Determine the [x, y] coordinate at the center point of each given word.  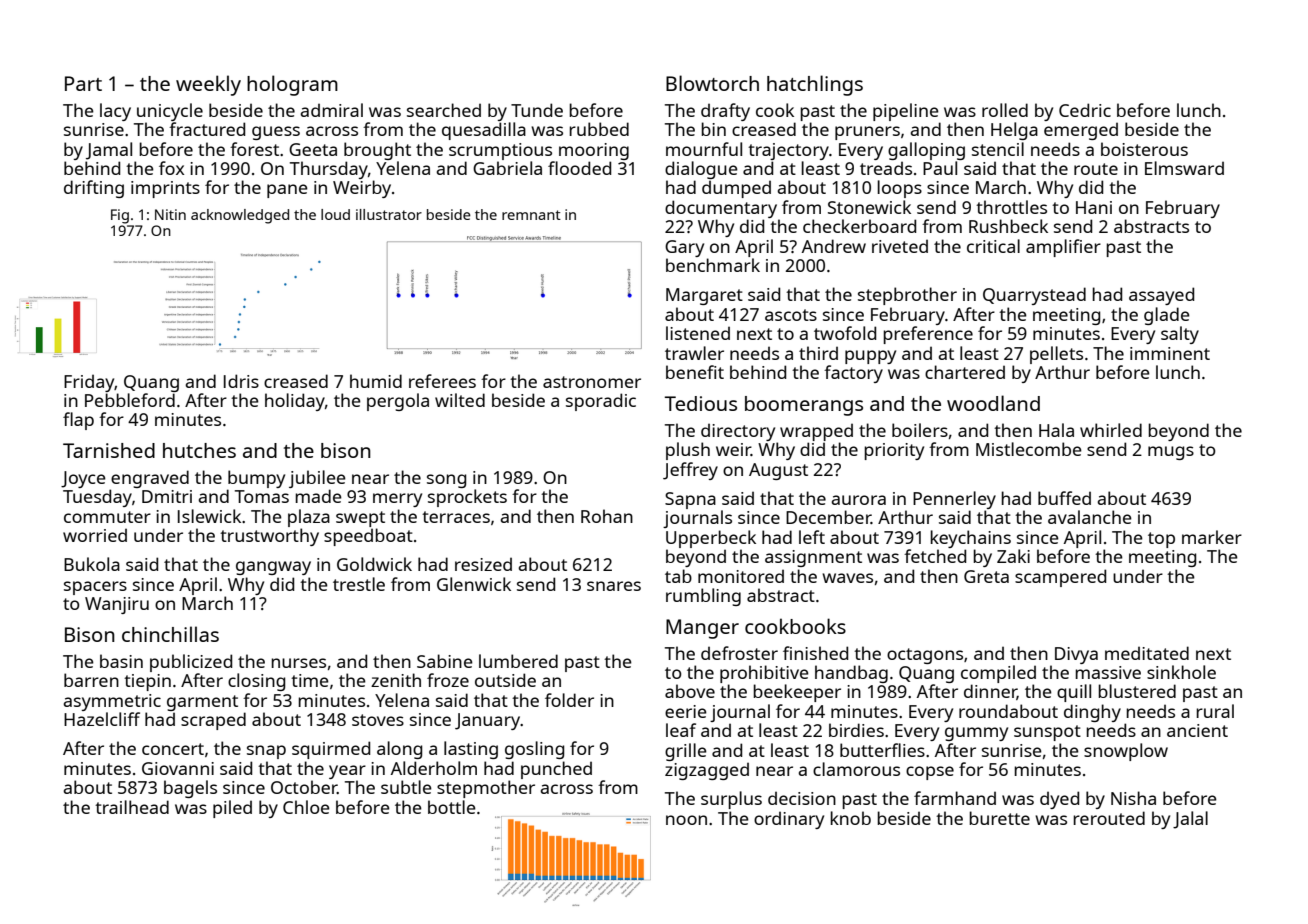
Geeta [313, 149]
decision [802, 798]
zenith [396, 680]
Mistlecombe [1029, 449]
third [818, 353]
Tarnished [109, 450]
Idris [241, 381]
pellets [1056, 355]
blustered [1137, 691]
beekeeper [797, 693]
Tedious [701, 403]
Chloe [306, 807]
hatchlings [815, 85]
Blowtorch [712, 83]
